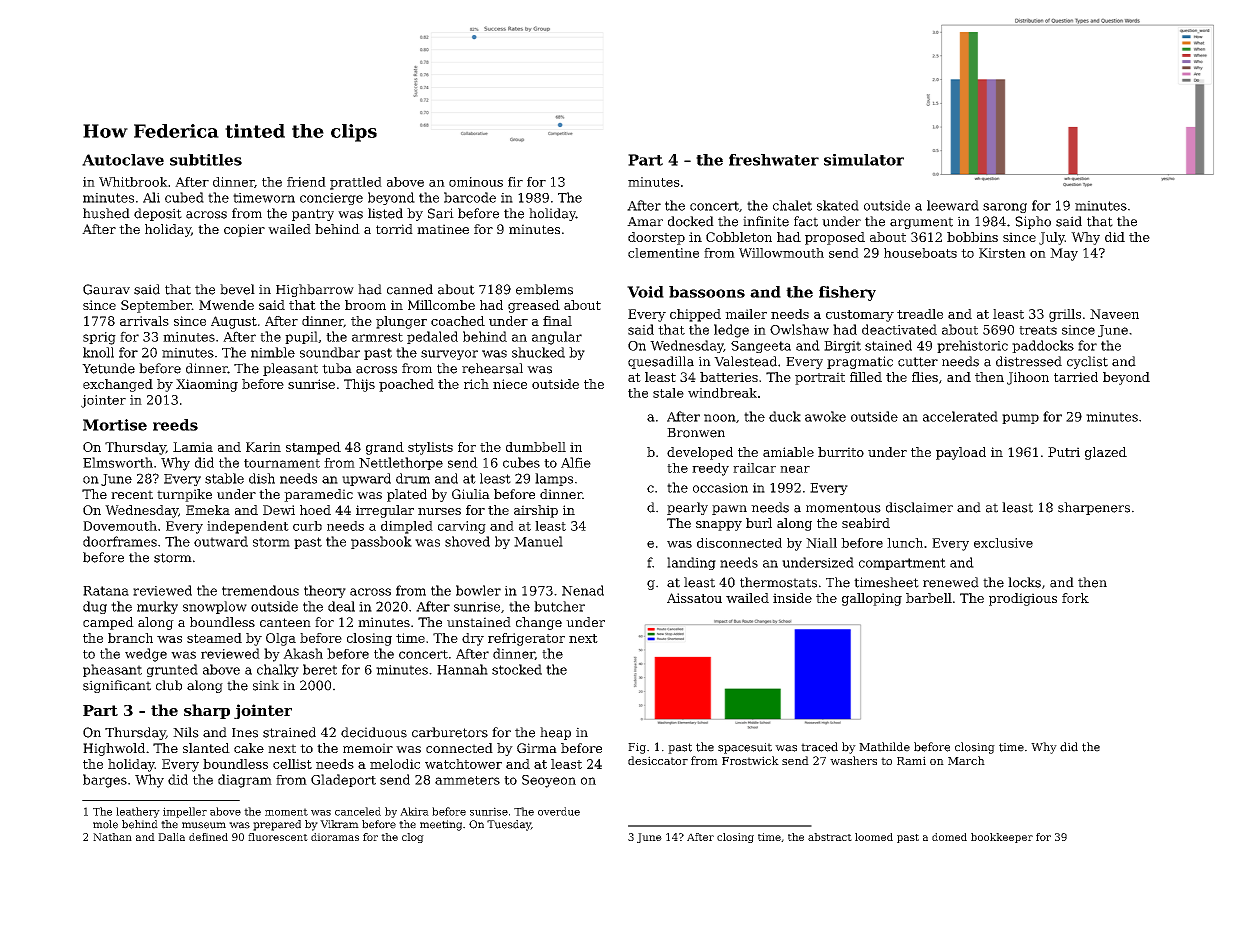 The width and height of the document is (1233, 952). What do you see at coordinates (1075, 598) in the document?
I see `fork` at bounding box center [1075, 598].
